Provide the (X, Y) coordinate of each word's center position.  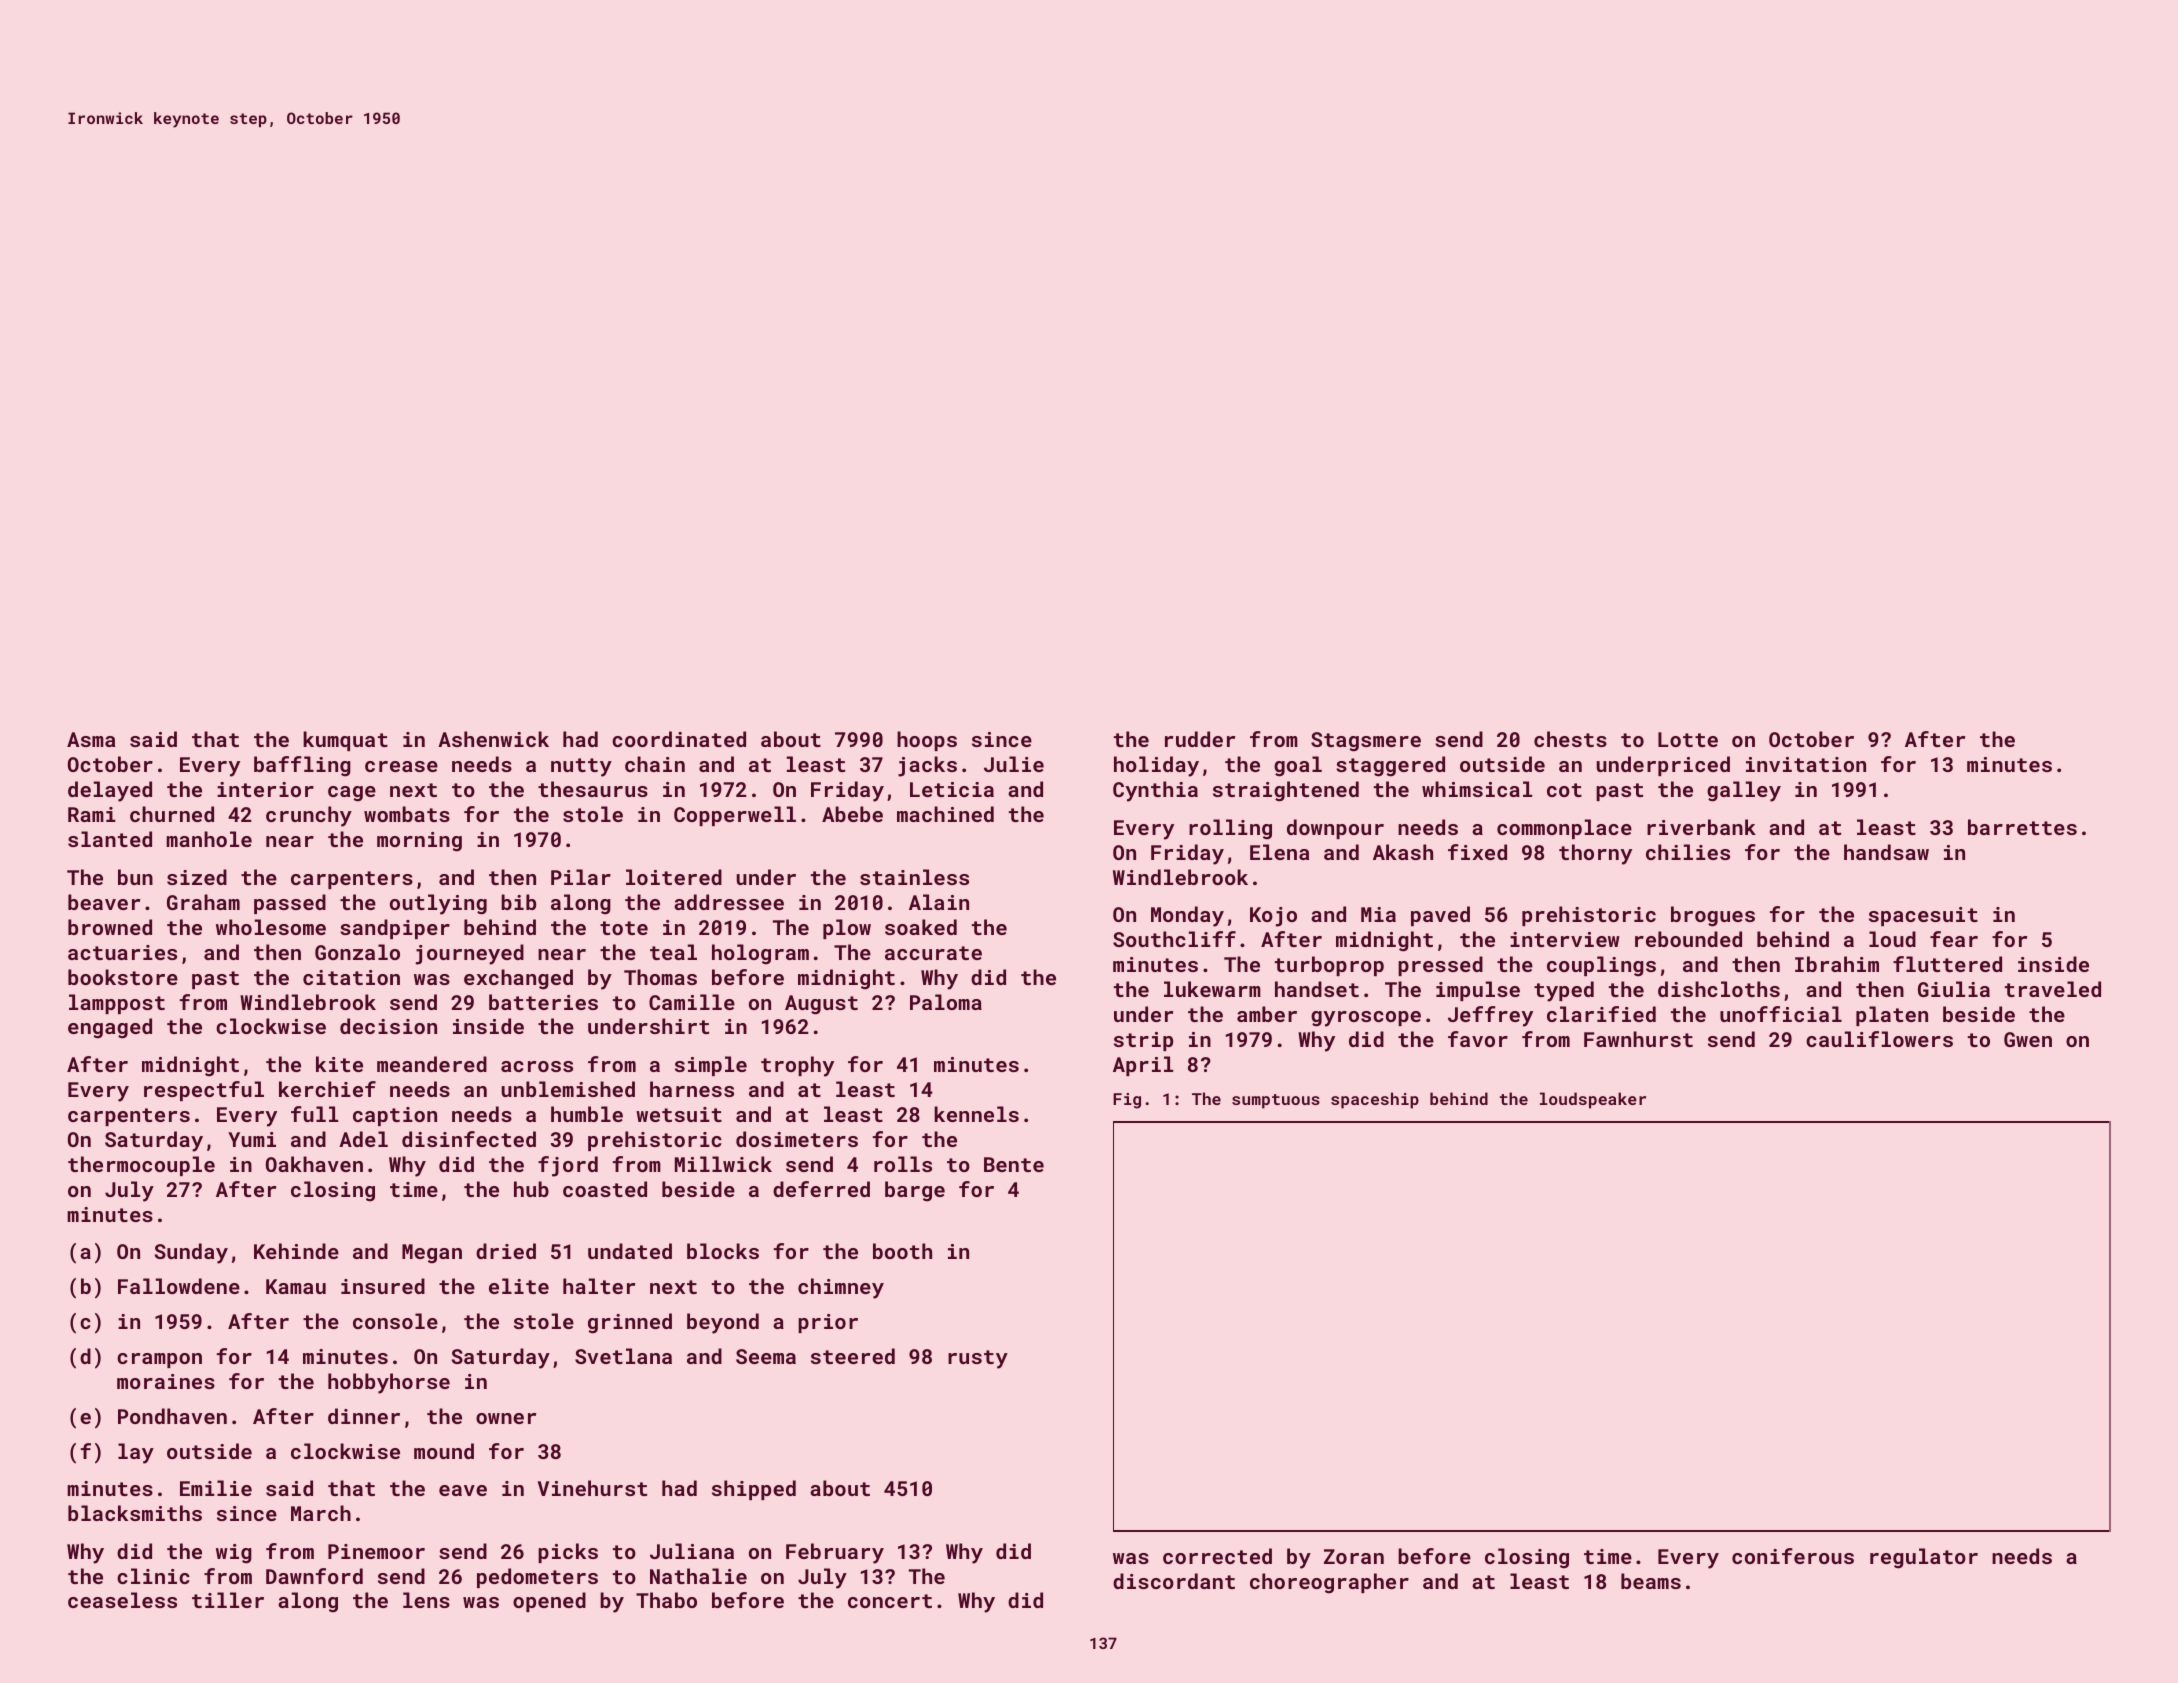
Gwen (2028, 1039)
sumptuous (1276, 1101)
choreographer (1329, 1583)
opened (549, 1602)
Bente (1014, 1164)
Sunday (191, 1253)
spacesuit (1923, 916)
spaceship (1375, 1100)
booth (902, 1251)
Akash (1403, 852)
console (395, 1321)
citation (351, 977)
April (1143, 1066)
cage (352, 794)
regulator (1924, 1558)
